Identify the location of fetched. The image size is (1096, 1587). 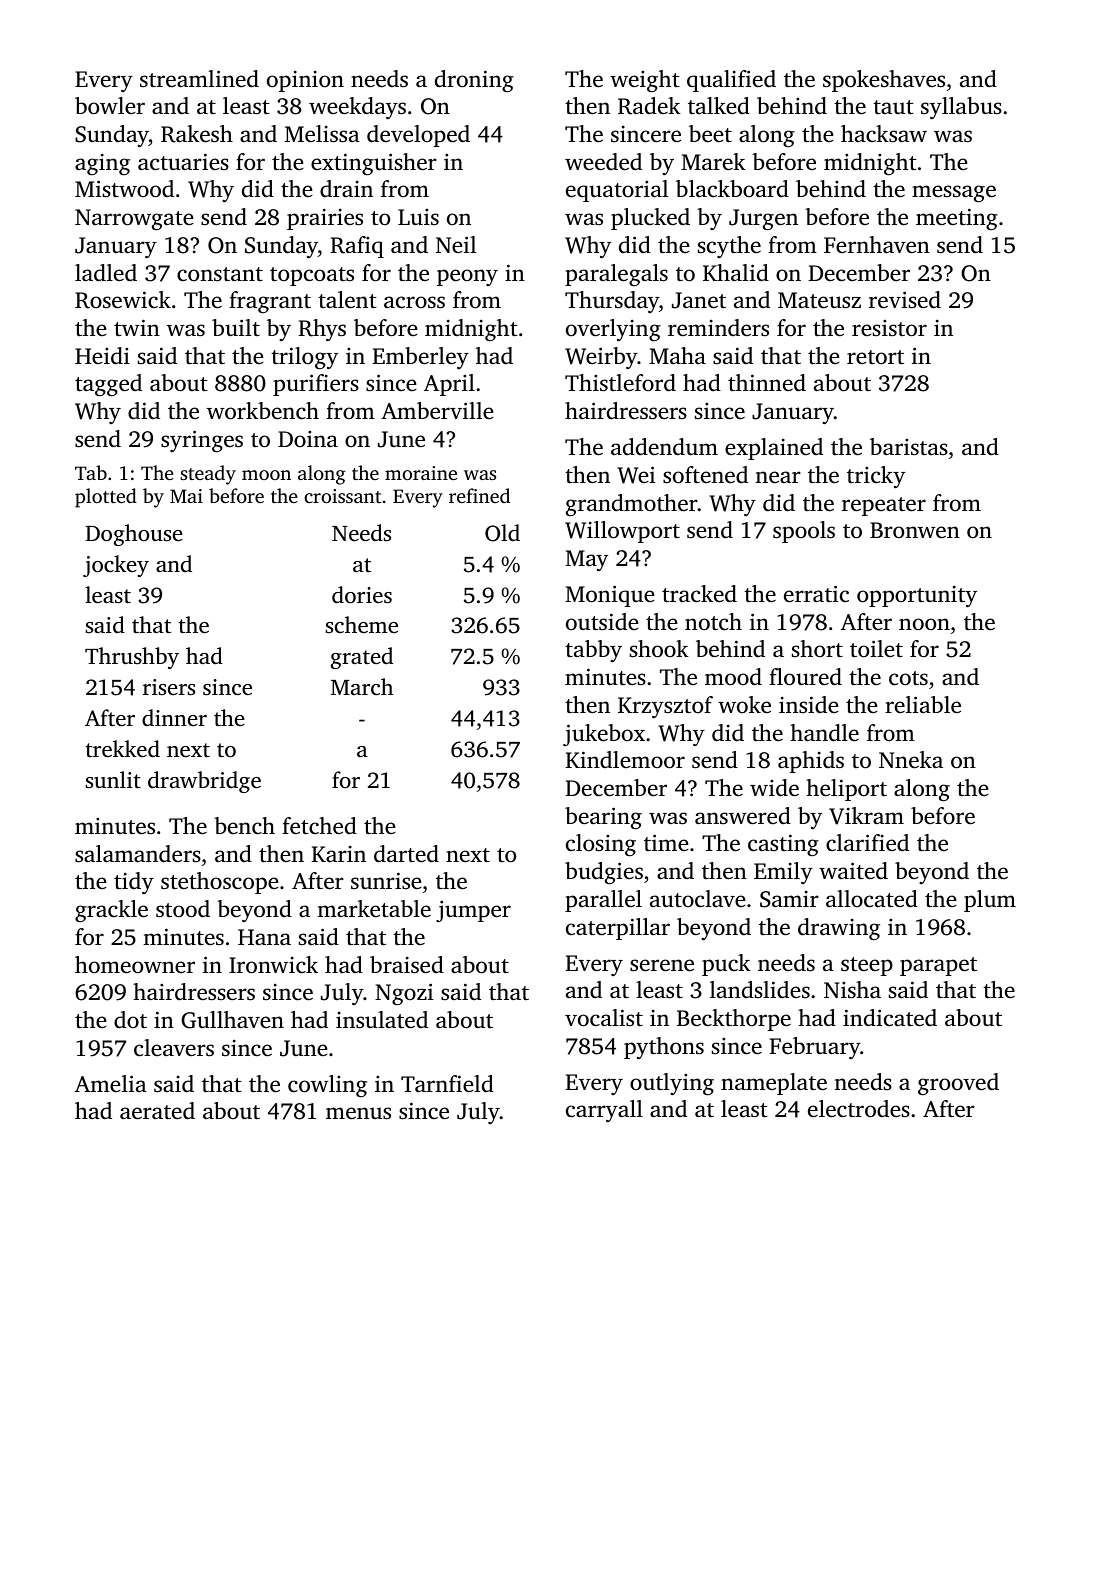
(319, 826).
